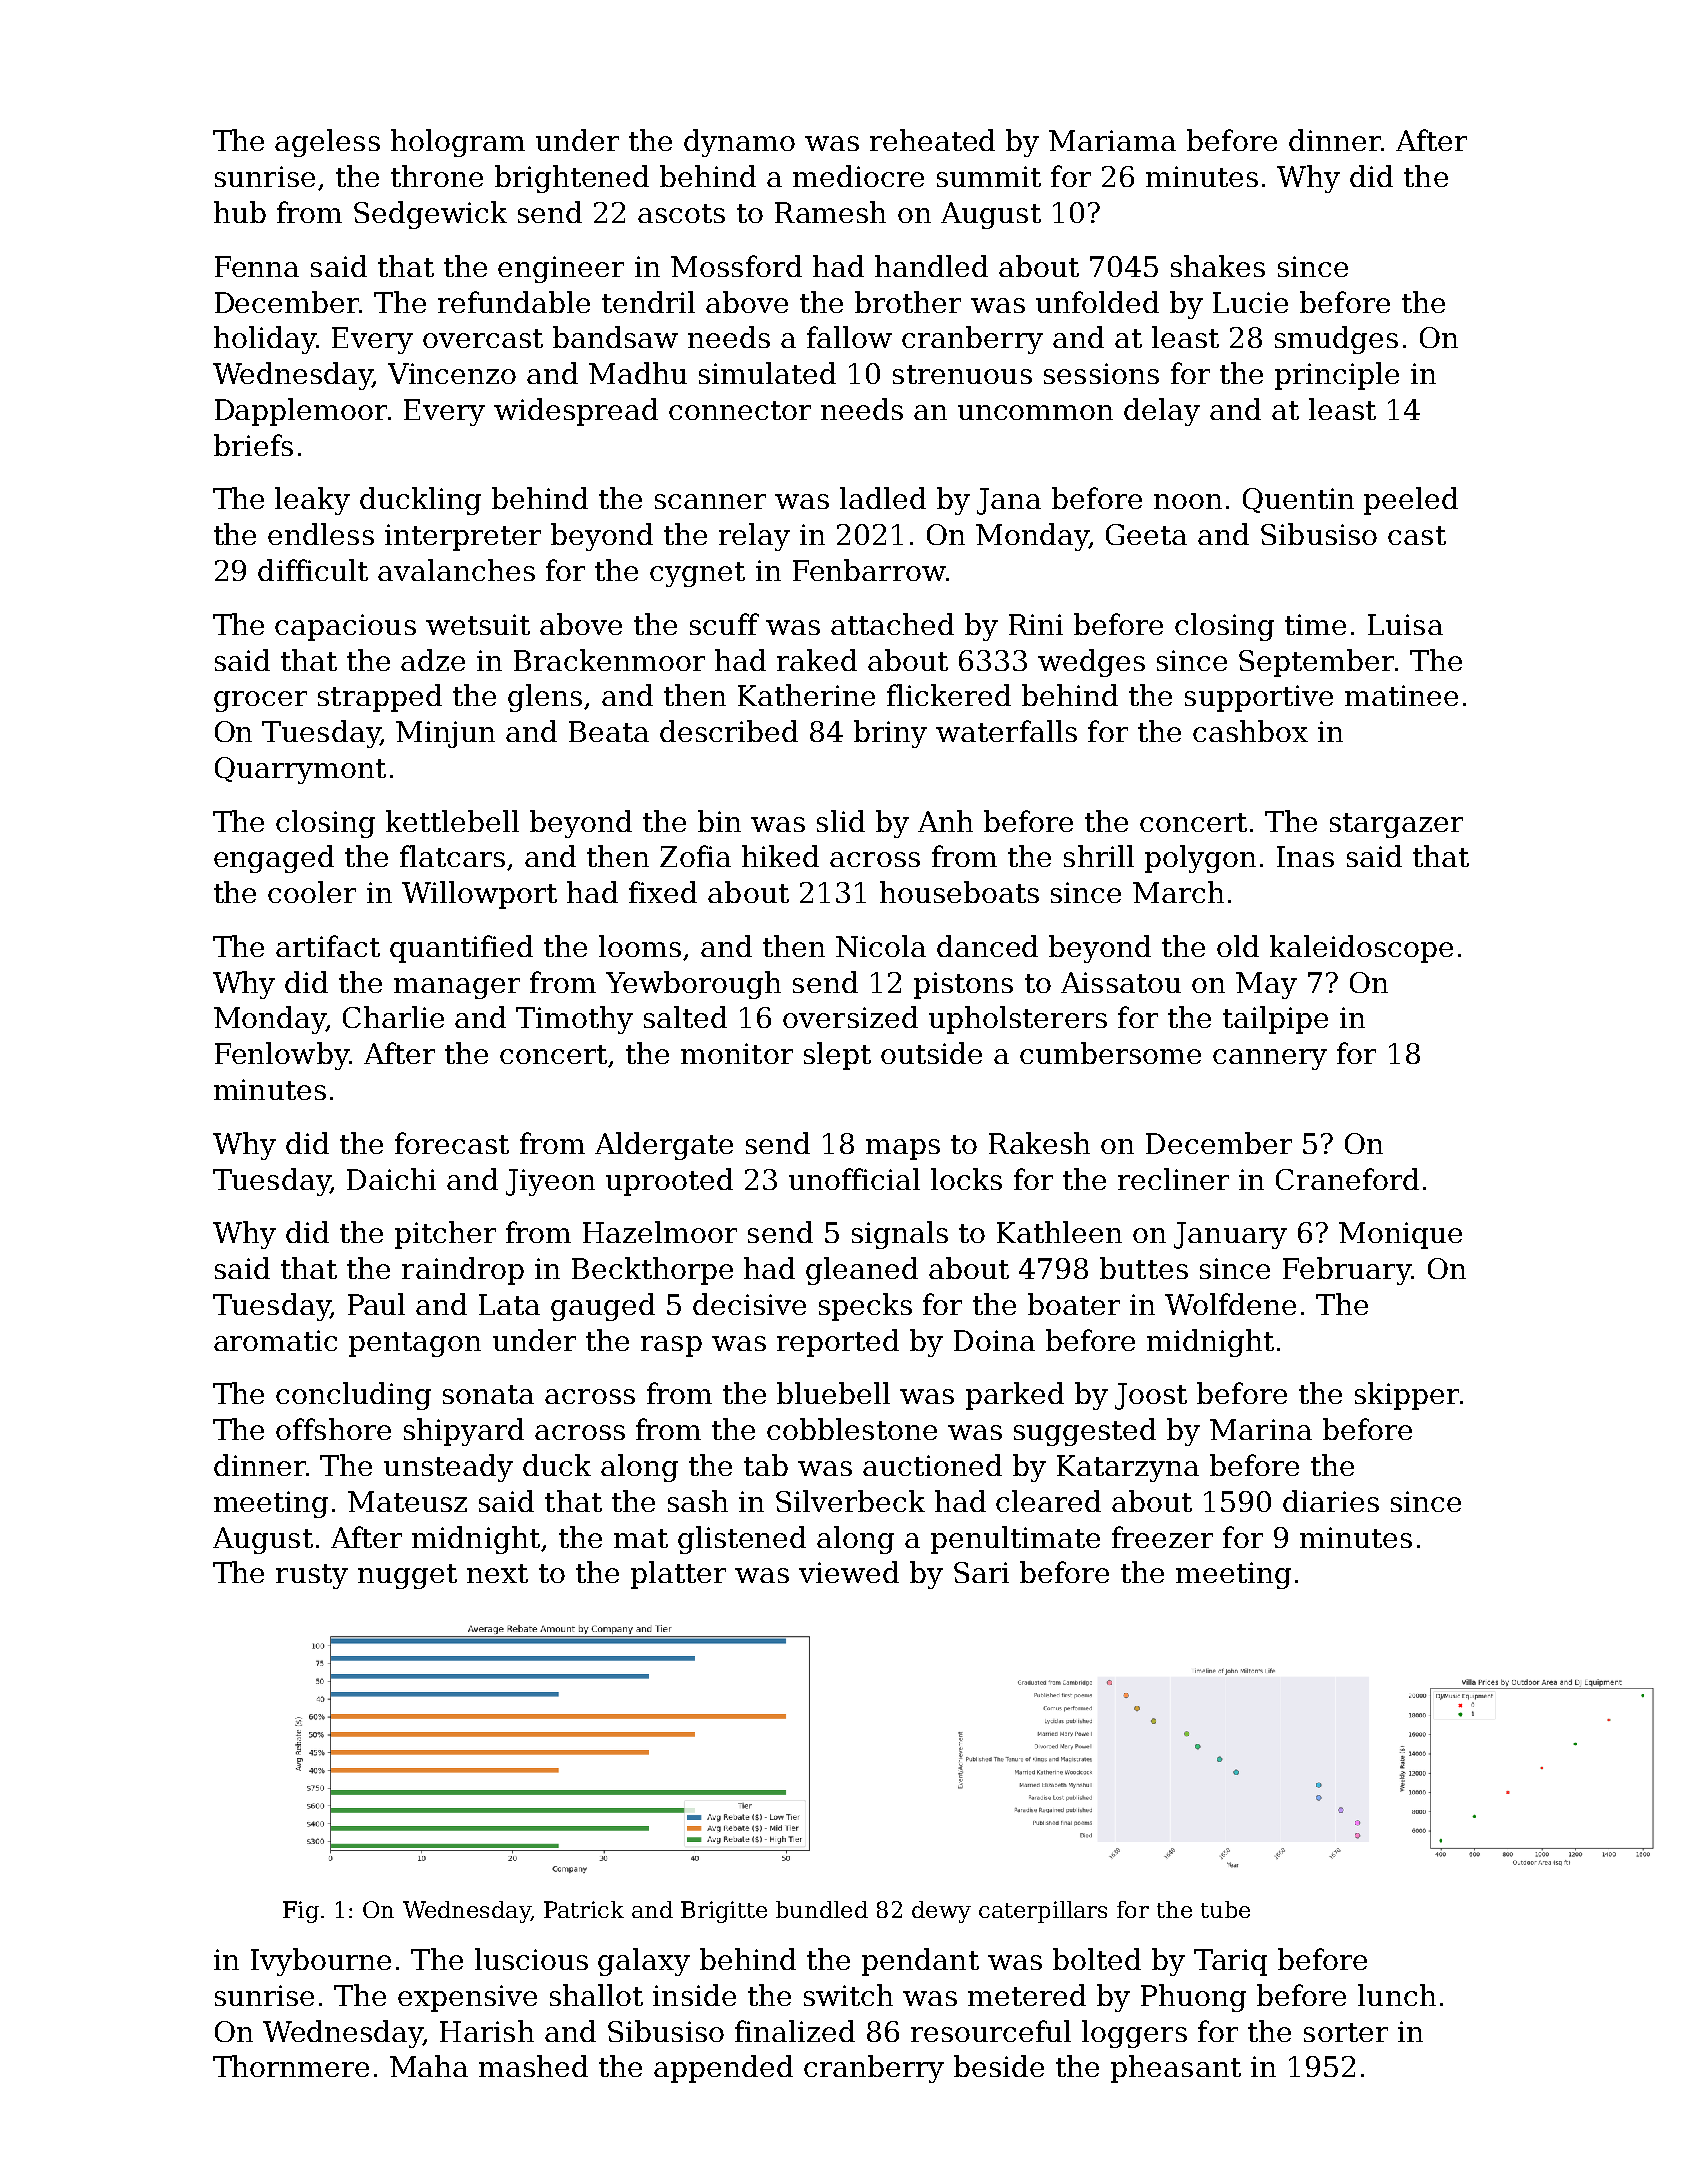 The width and height of the screenshot is (1683, 2178). What do you see at coordinates (837, 1056) in the screenshot?
I see `slept` at bounding box center [837, 1056].
